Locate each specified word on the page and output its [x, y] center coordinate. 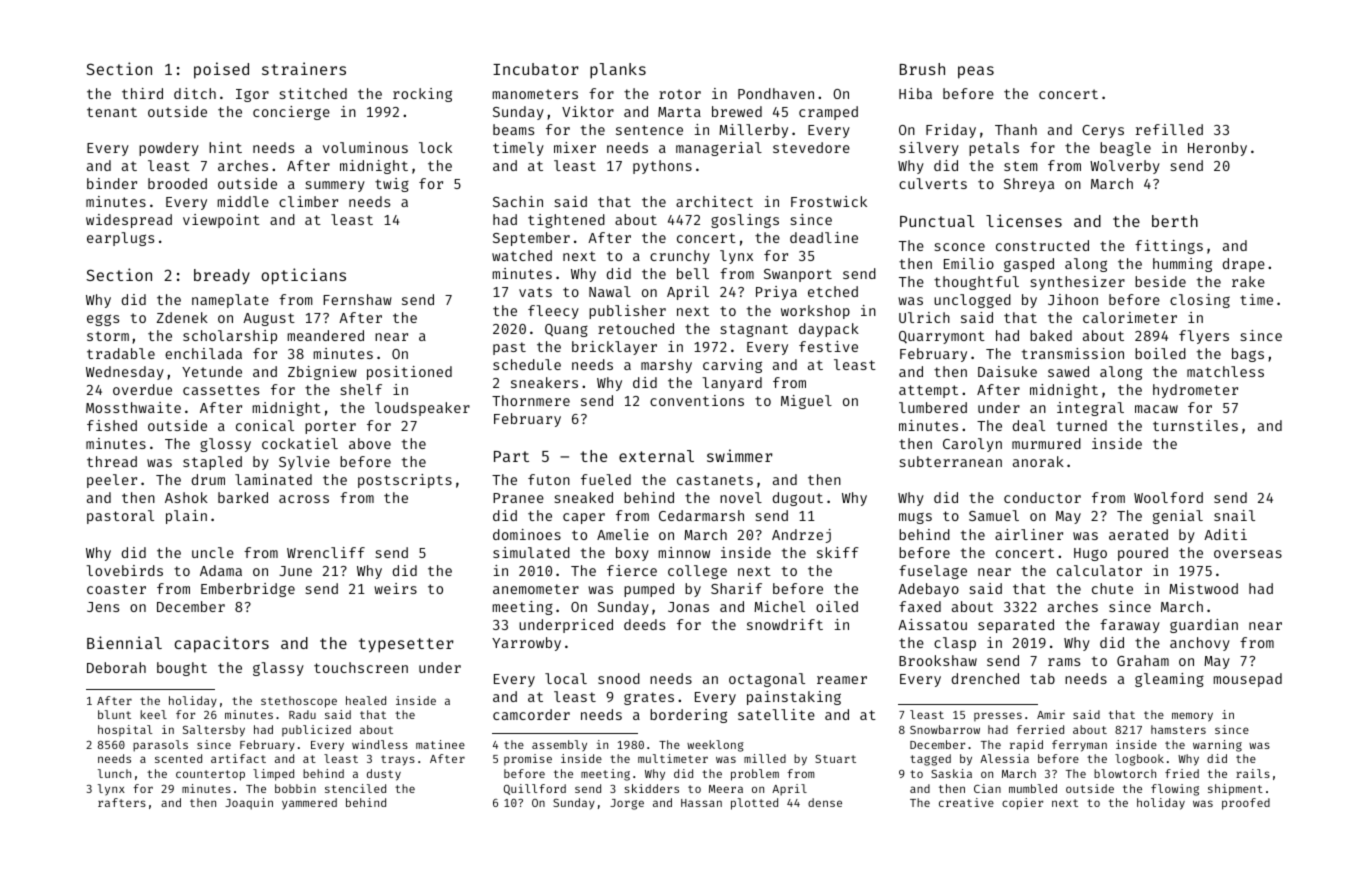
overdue [142, 389]
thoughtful [976, 283]
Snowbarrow [945, 729]
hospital [125, 731]
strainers [304, 68]
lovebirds [124, 570]
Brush [922, 69]
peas [976, 72]
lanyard [732, 384]
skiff [838, 552]
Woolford [1168, 497]
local [566, 678]
